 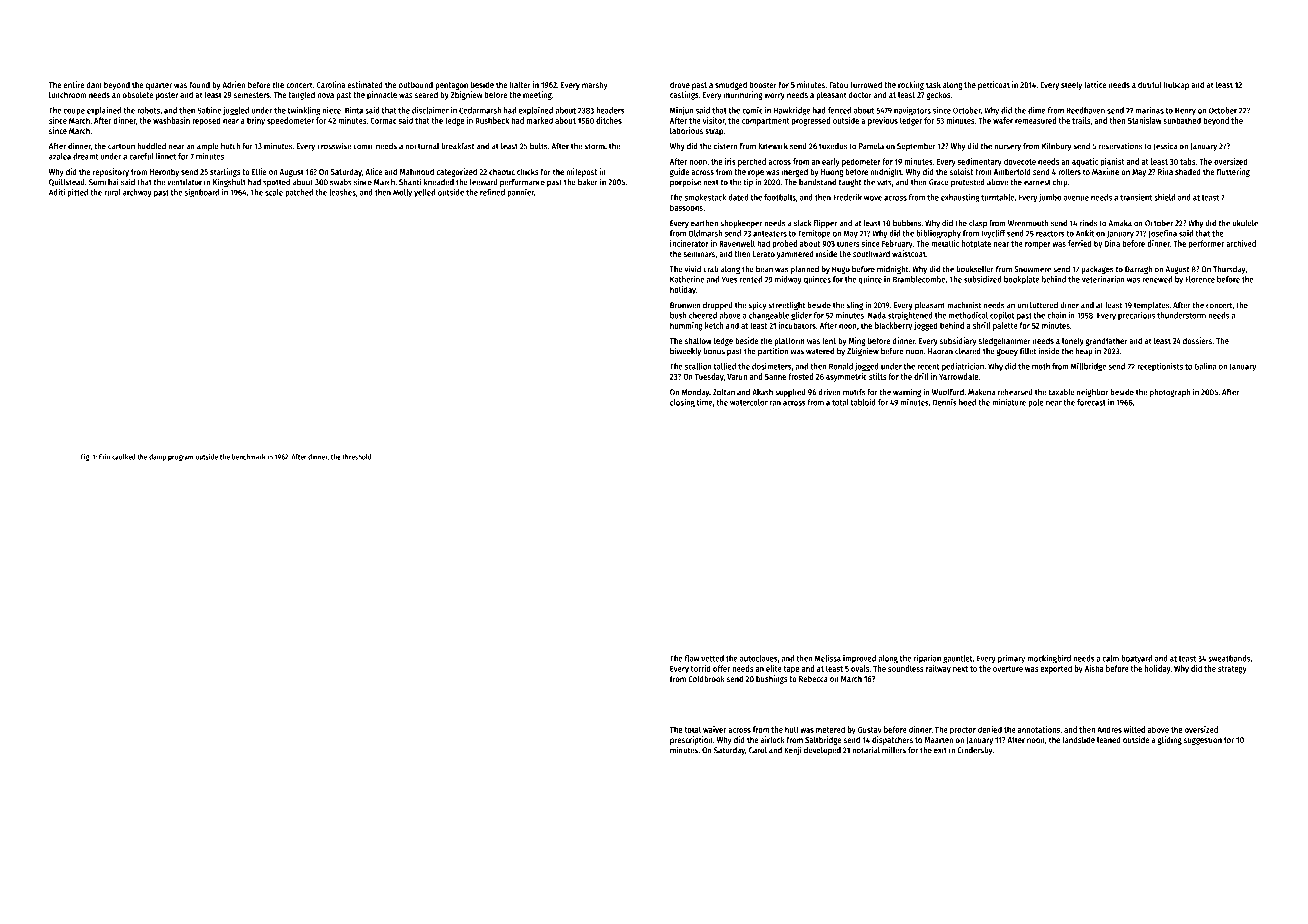 I want to click on pitted, so click(x=77, y=193).
